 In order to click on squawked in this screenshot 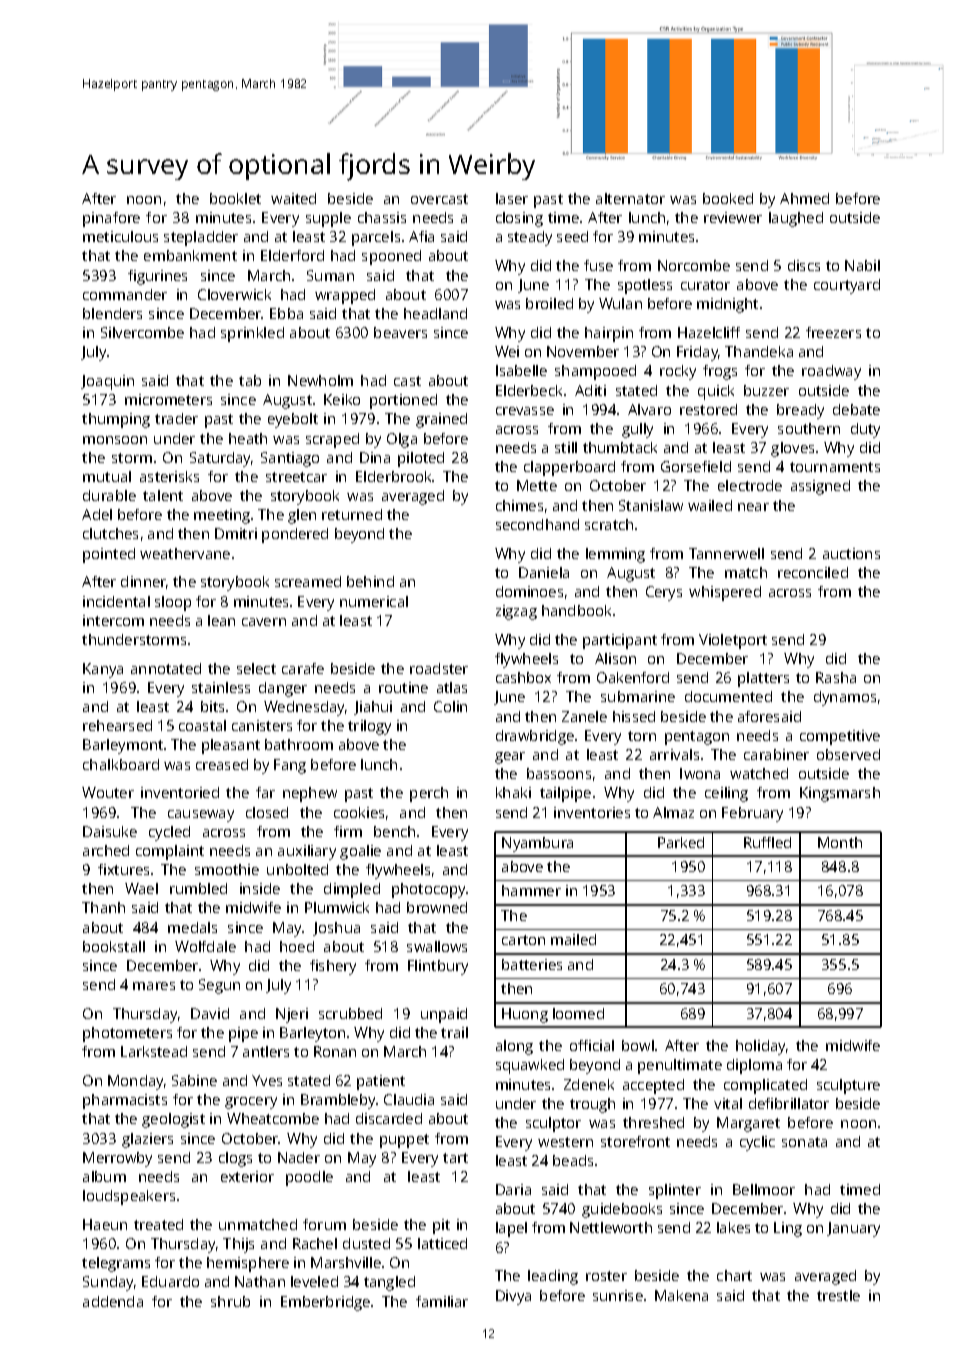, I will do `click(530, 1066)`.
